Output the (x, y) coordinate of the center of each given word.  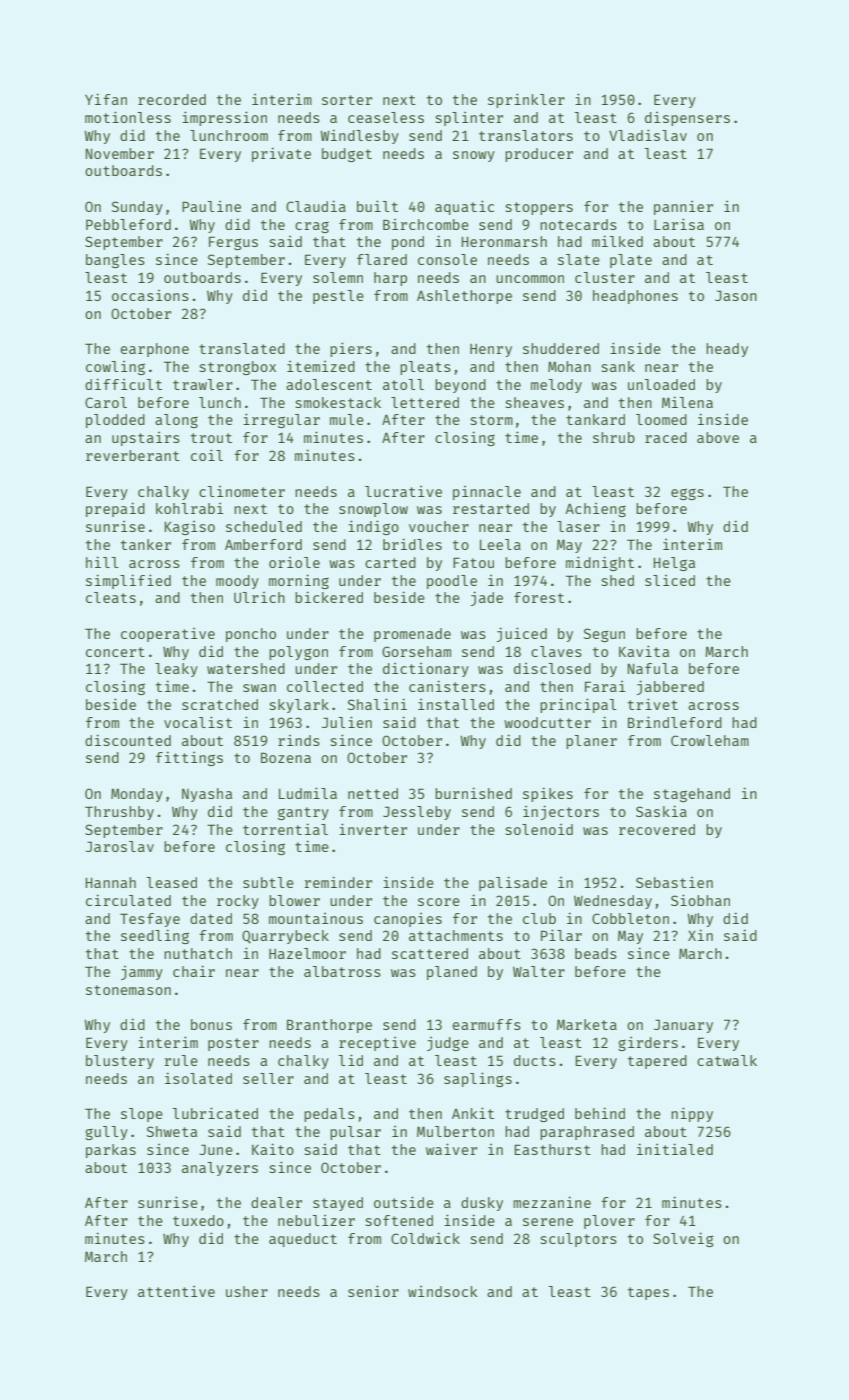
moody (237, 582)
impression (224, 118)
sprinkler (526, 100)
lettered (425, 402)
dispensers (687, 119)
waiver (451, 1149)
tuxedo (198, 1220)
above (718, 437)
